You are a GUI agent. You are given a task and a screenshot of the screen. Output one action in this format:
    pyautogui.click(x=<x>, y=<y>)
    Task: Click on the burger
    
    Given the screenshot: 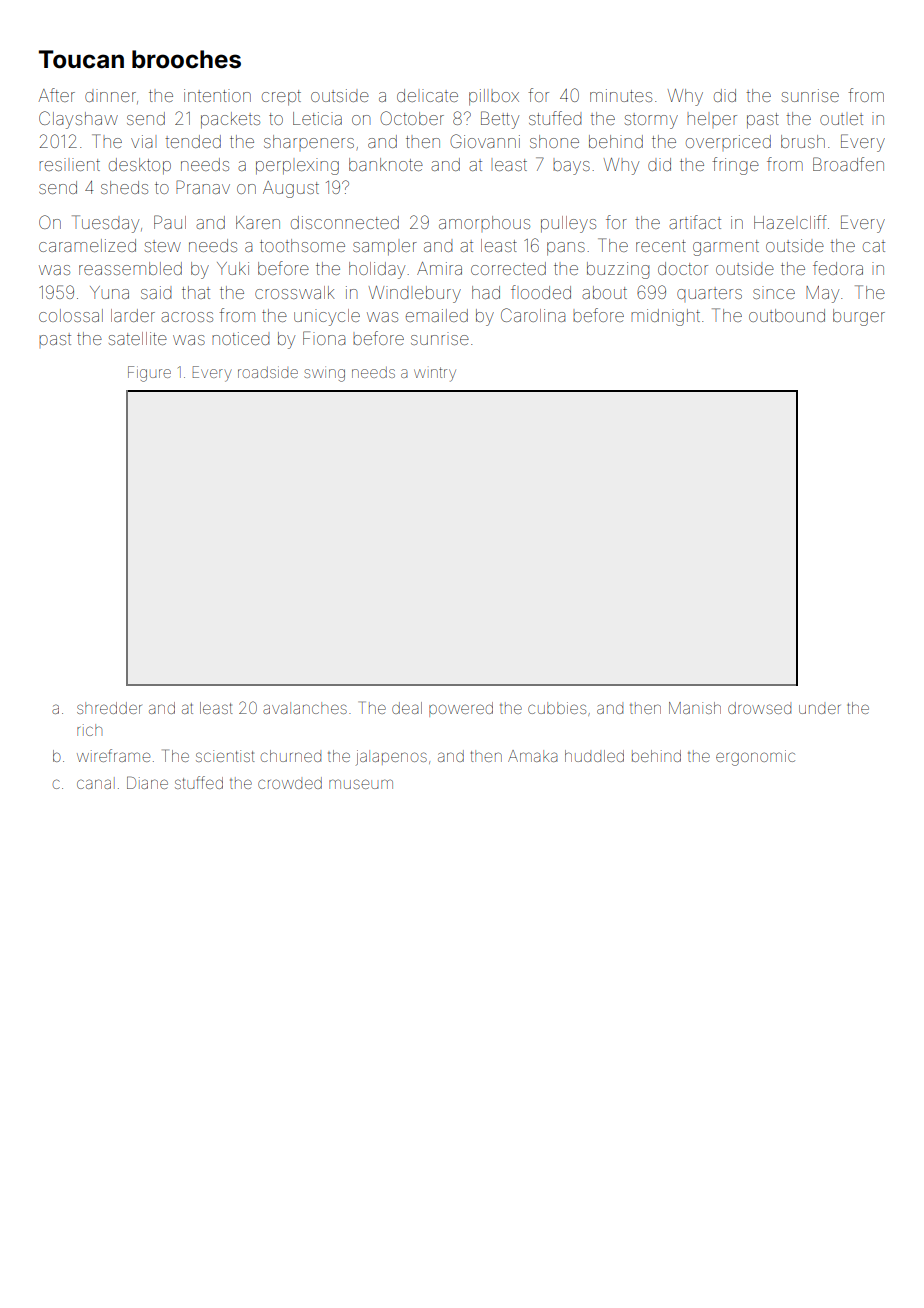 What is the action you would take?
    pyautogui.click(x=859, y=317)
